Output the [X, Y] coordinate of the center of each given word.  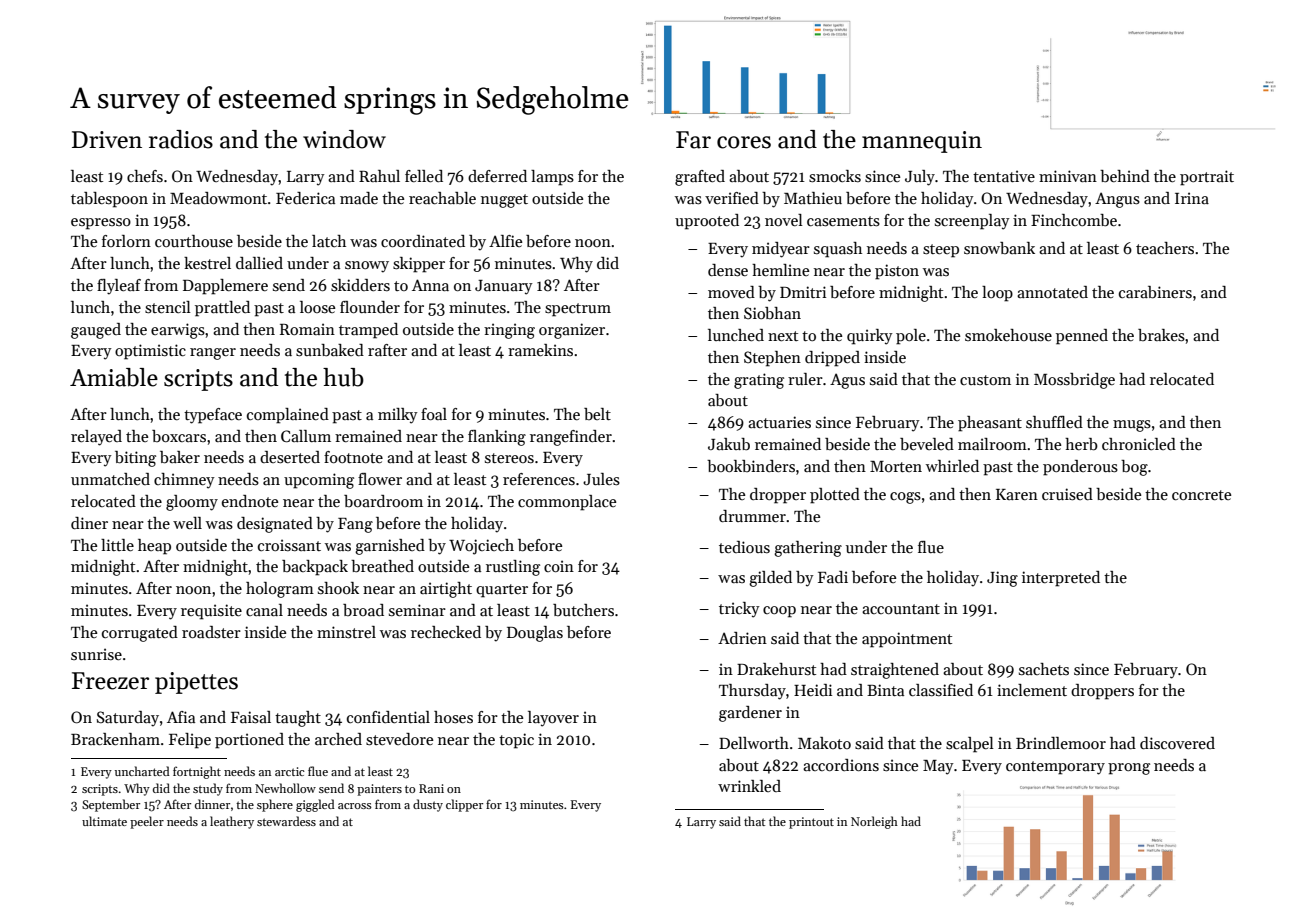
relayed [96, 438]
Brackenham [115, 739]
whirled [952, 466]
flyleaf [119, 287]
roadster [211, 632]
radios [181, 139]
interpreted [1061, 579]
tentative [1004, 176]
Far [693, 140]
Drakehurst [776, 669]
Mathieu [813, 198]
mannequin [922, 142]
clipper [464, 805]
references [539, 479]
